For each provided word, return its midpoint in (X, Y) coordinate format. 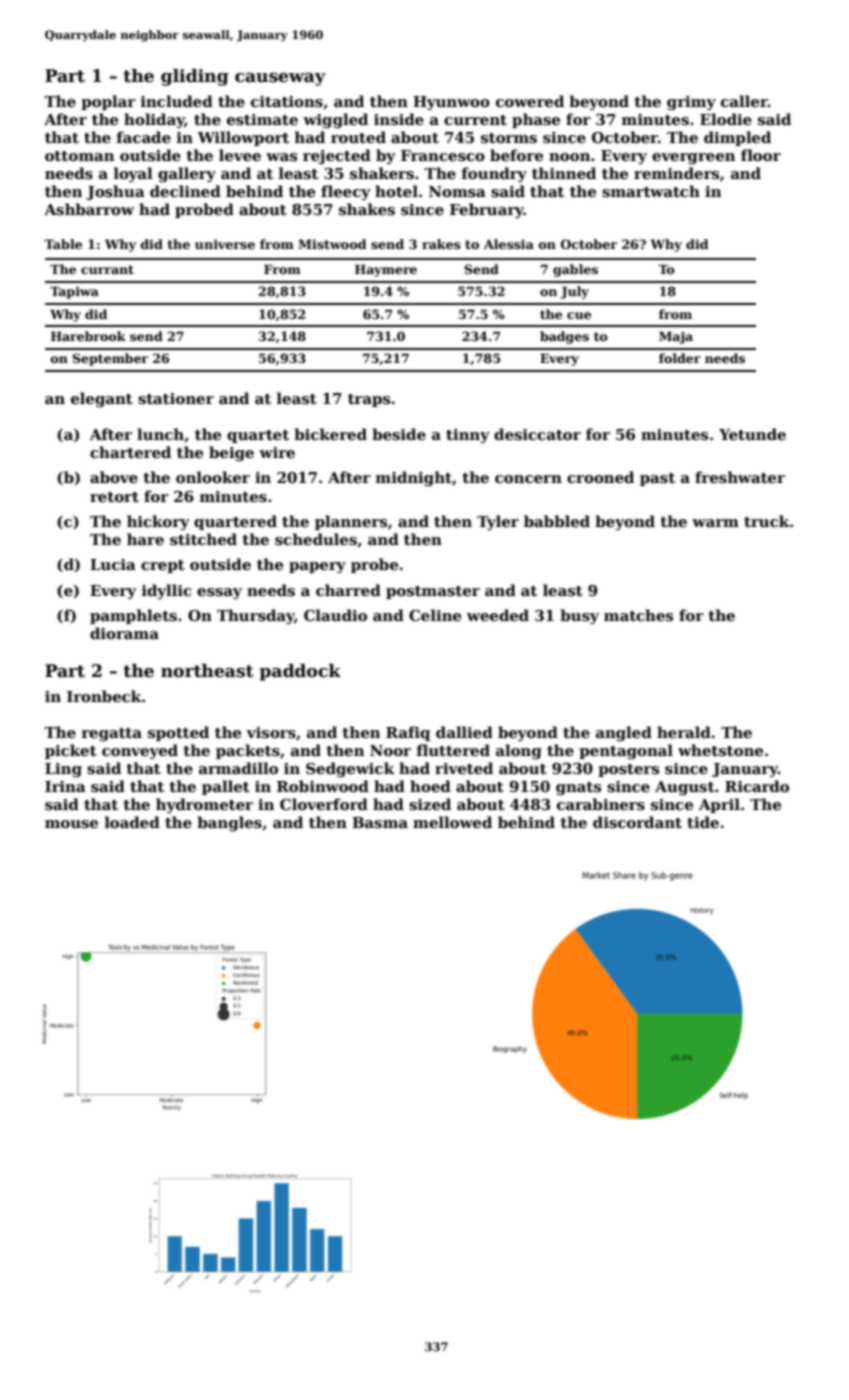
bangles (229, 824)
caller (744, 101)
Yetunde (752, 434)
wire (277, 452)
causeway (280, 79)
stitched (203, 539)
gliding (195, 77)
